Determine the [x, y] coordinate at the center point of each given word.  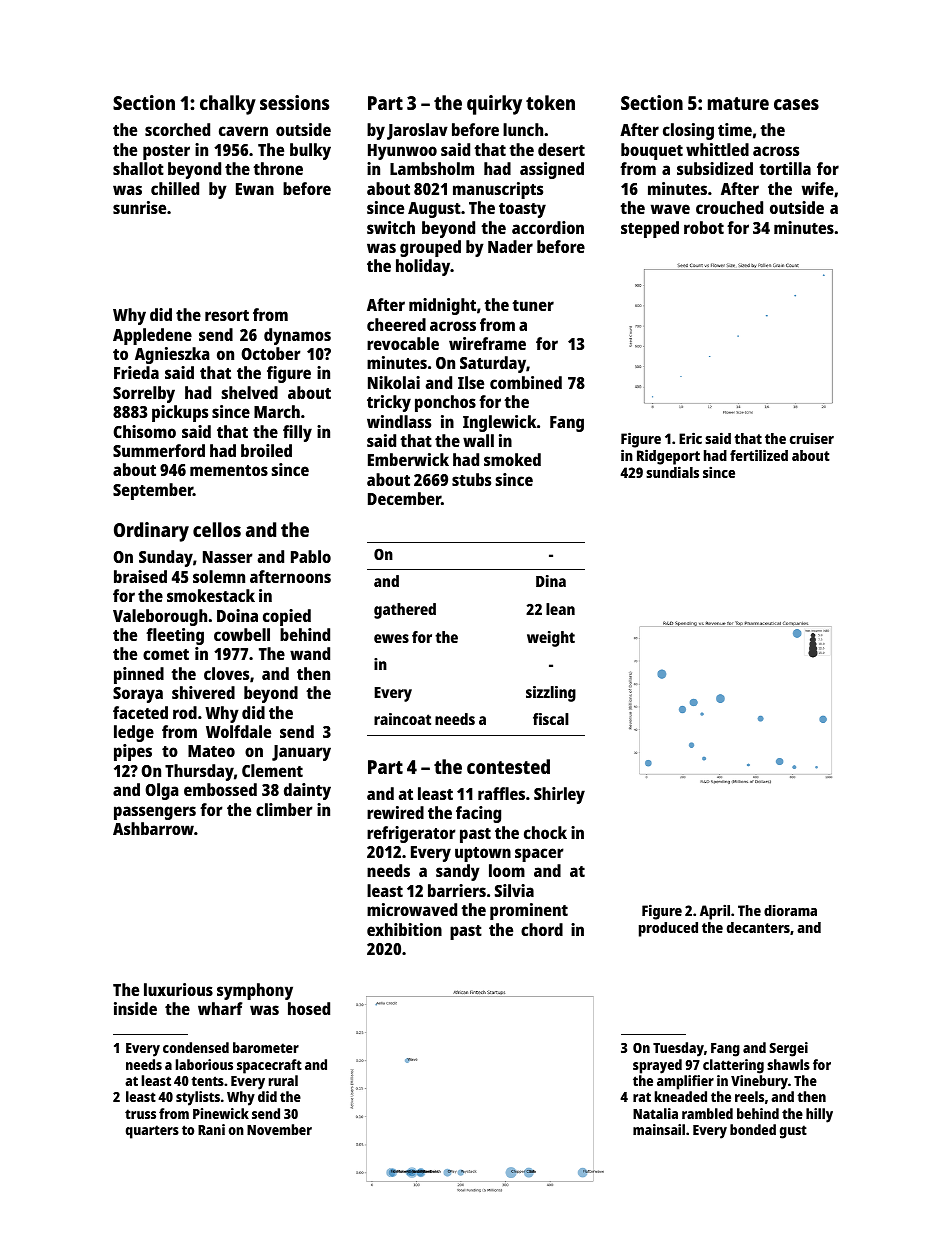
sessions [294, 102]
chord [542, 929]
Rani [211, 1129]
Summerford [159, 450]
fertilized [759, 455]
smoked [512, 459]
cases [796, 104]
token [550, 102]
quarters [152, 1132]
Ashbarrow [153, 828]
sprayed [657, 1066]
